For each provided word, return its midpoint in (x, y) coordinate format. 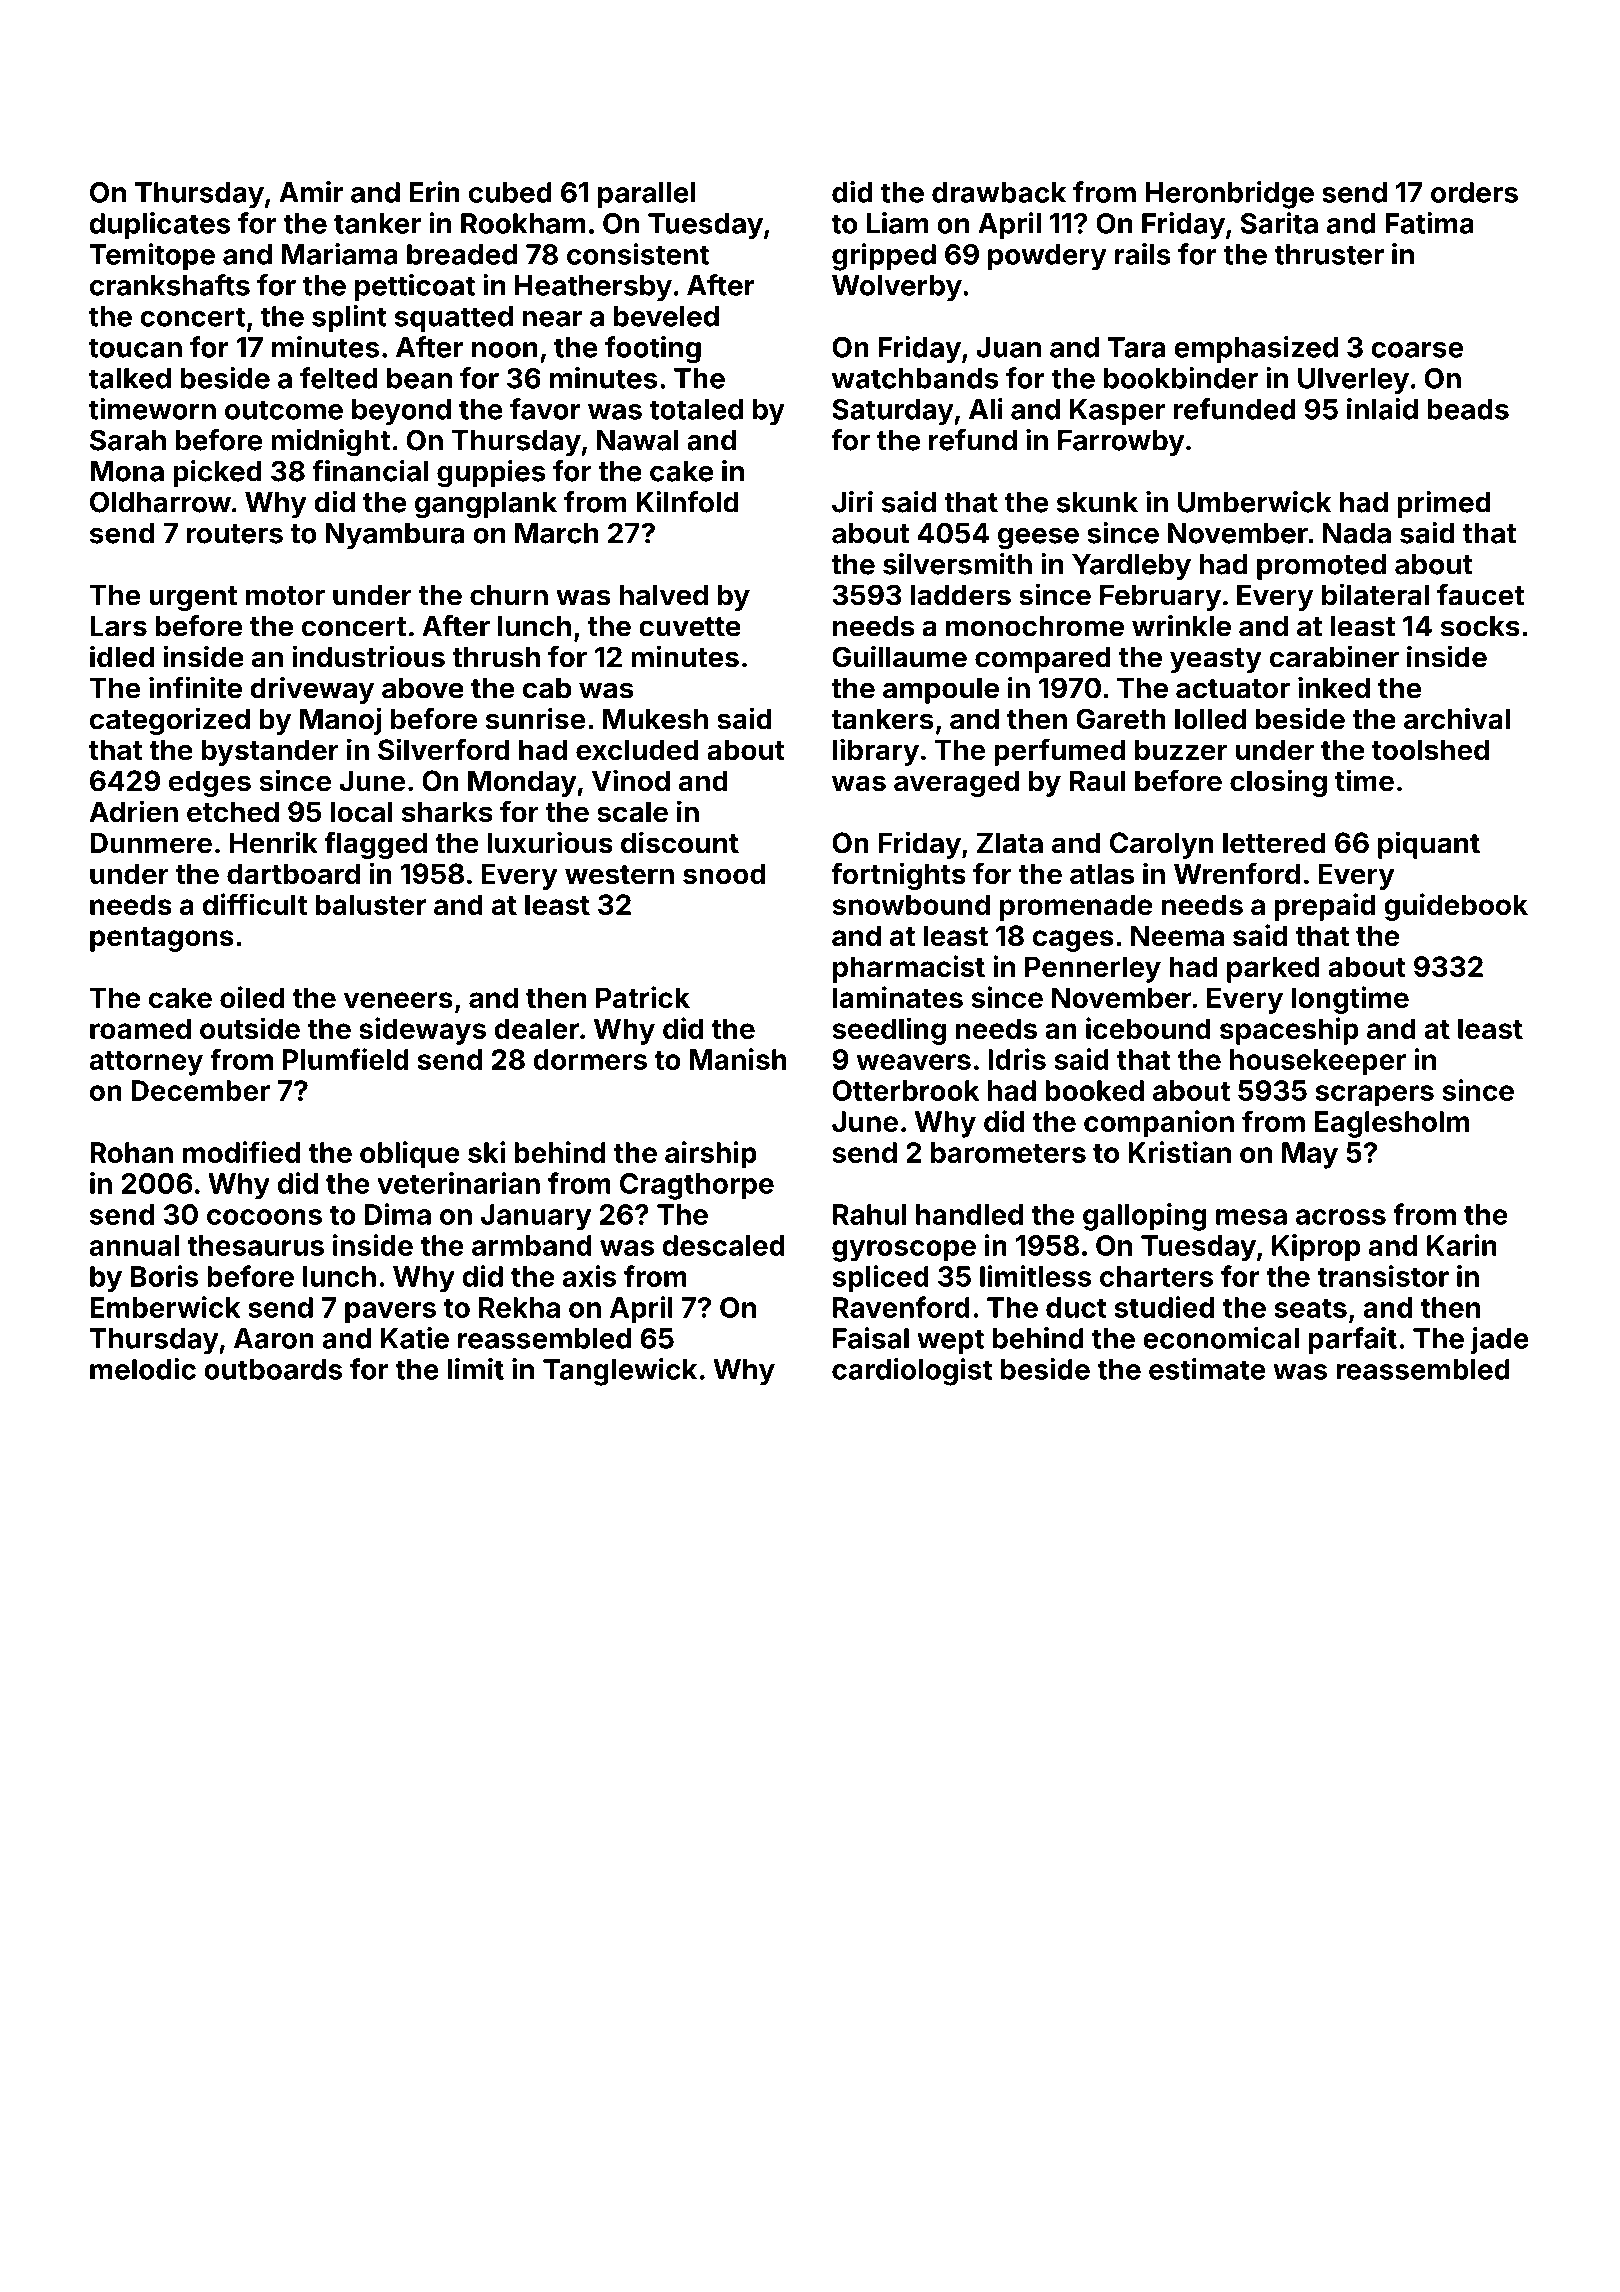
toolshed (1430, 750)
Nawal (638, 440)
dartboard (293, 874)
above (423, 688)
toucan (135, 348)
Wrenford (1237, 874)
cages (1073, 941)
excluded (637, 750)
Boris (165, 1276)
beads (1468, 409)
